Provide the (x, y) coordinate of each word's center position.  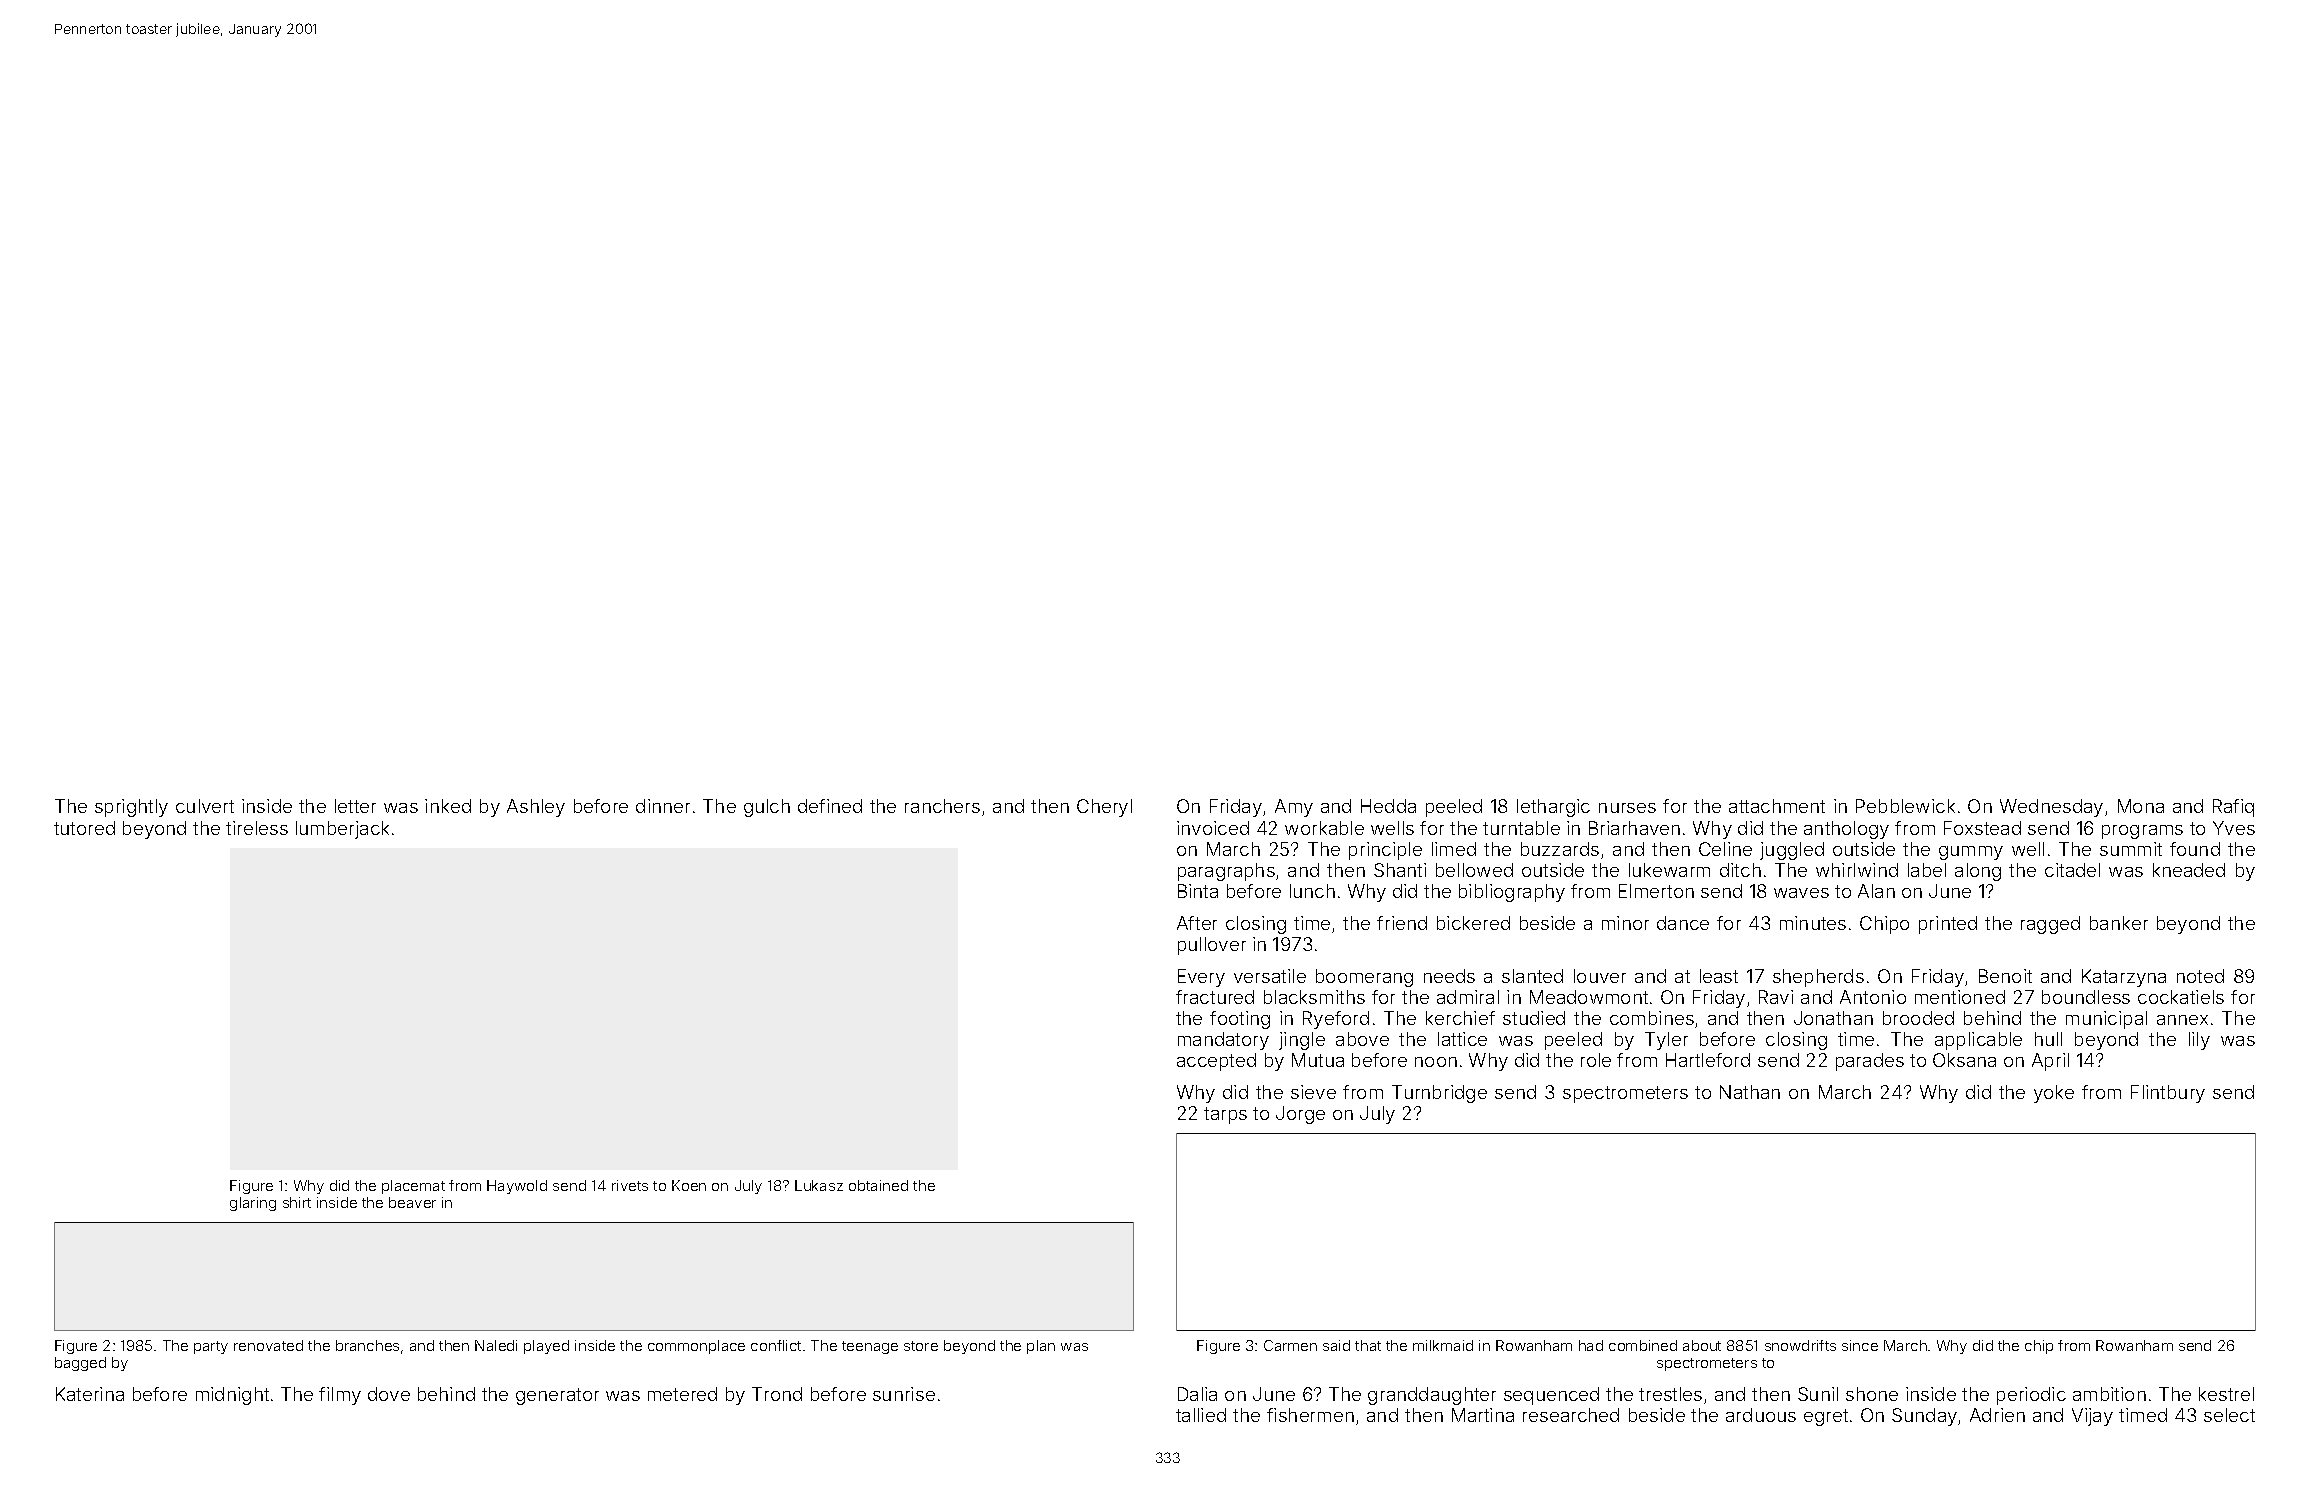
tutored (84, 828)
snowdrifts (1800, 1345)
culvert (205, 806)
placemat (413, 1187)
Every (1201, 978)
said (1336, 1345)
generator (557, 1396)
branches (367, 1345)
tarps (1225, 1115)
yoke (2054, 1094)
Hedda (1388, 806)
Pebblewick (1905, 806)
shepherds (1818, 978)
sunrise (904, 1394)
